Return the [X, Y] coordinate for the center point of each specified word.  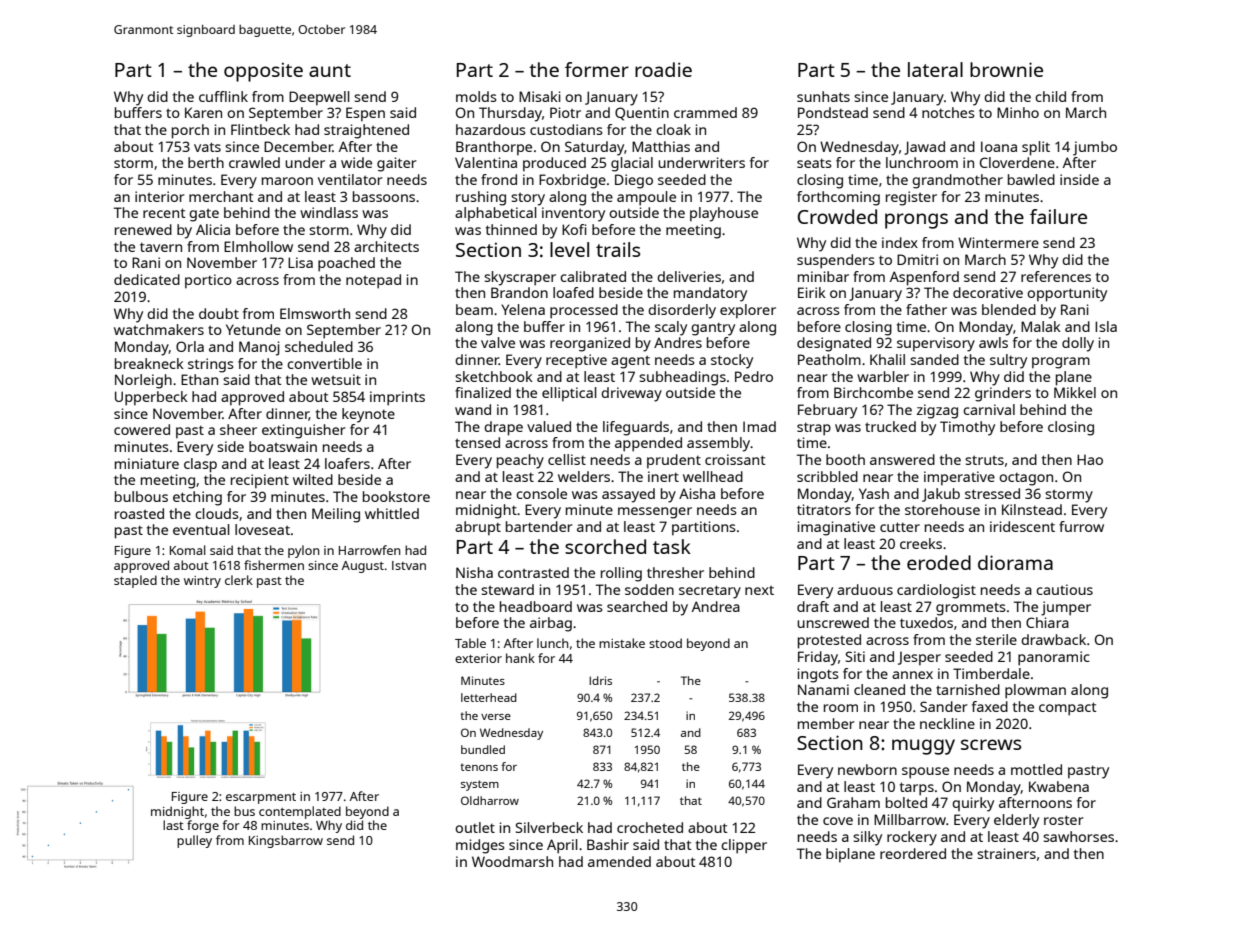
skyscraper [520, 278]
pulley [194, 841]
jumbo [1095, 148]
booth [845, 459]
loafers [347, 463]
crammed [705, 112]
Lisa [300, 262]
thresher [675, 572]
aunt [330, 70]
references [1056, 276]
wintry [202, 582]
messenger [655, 513]
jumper [1066, 608]
